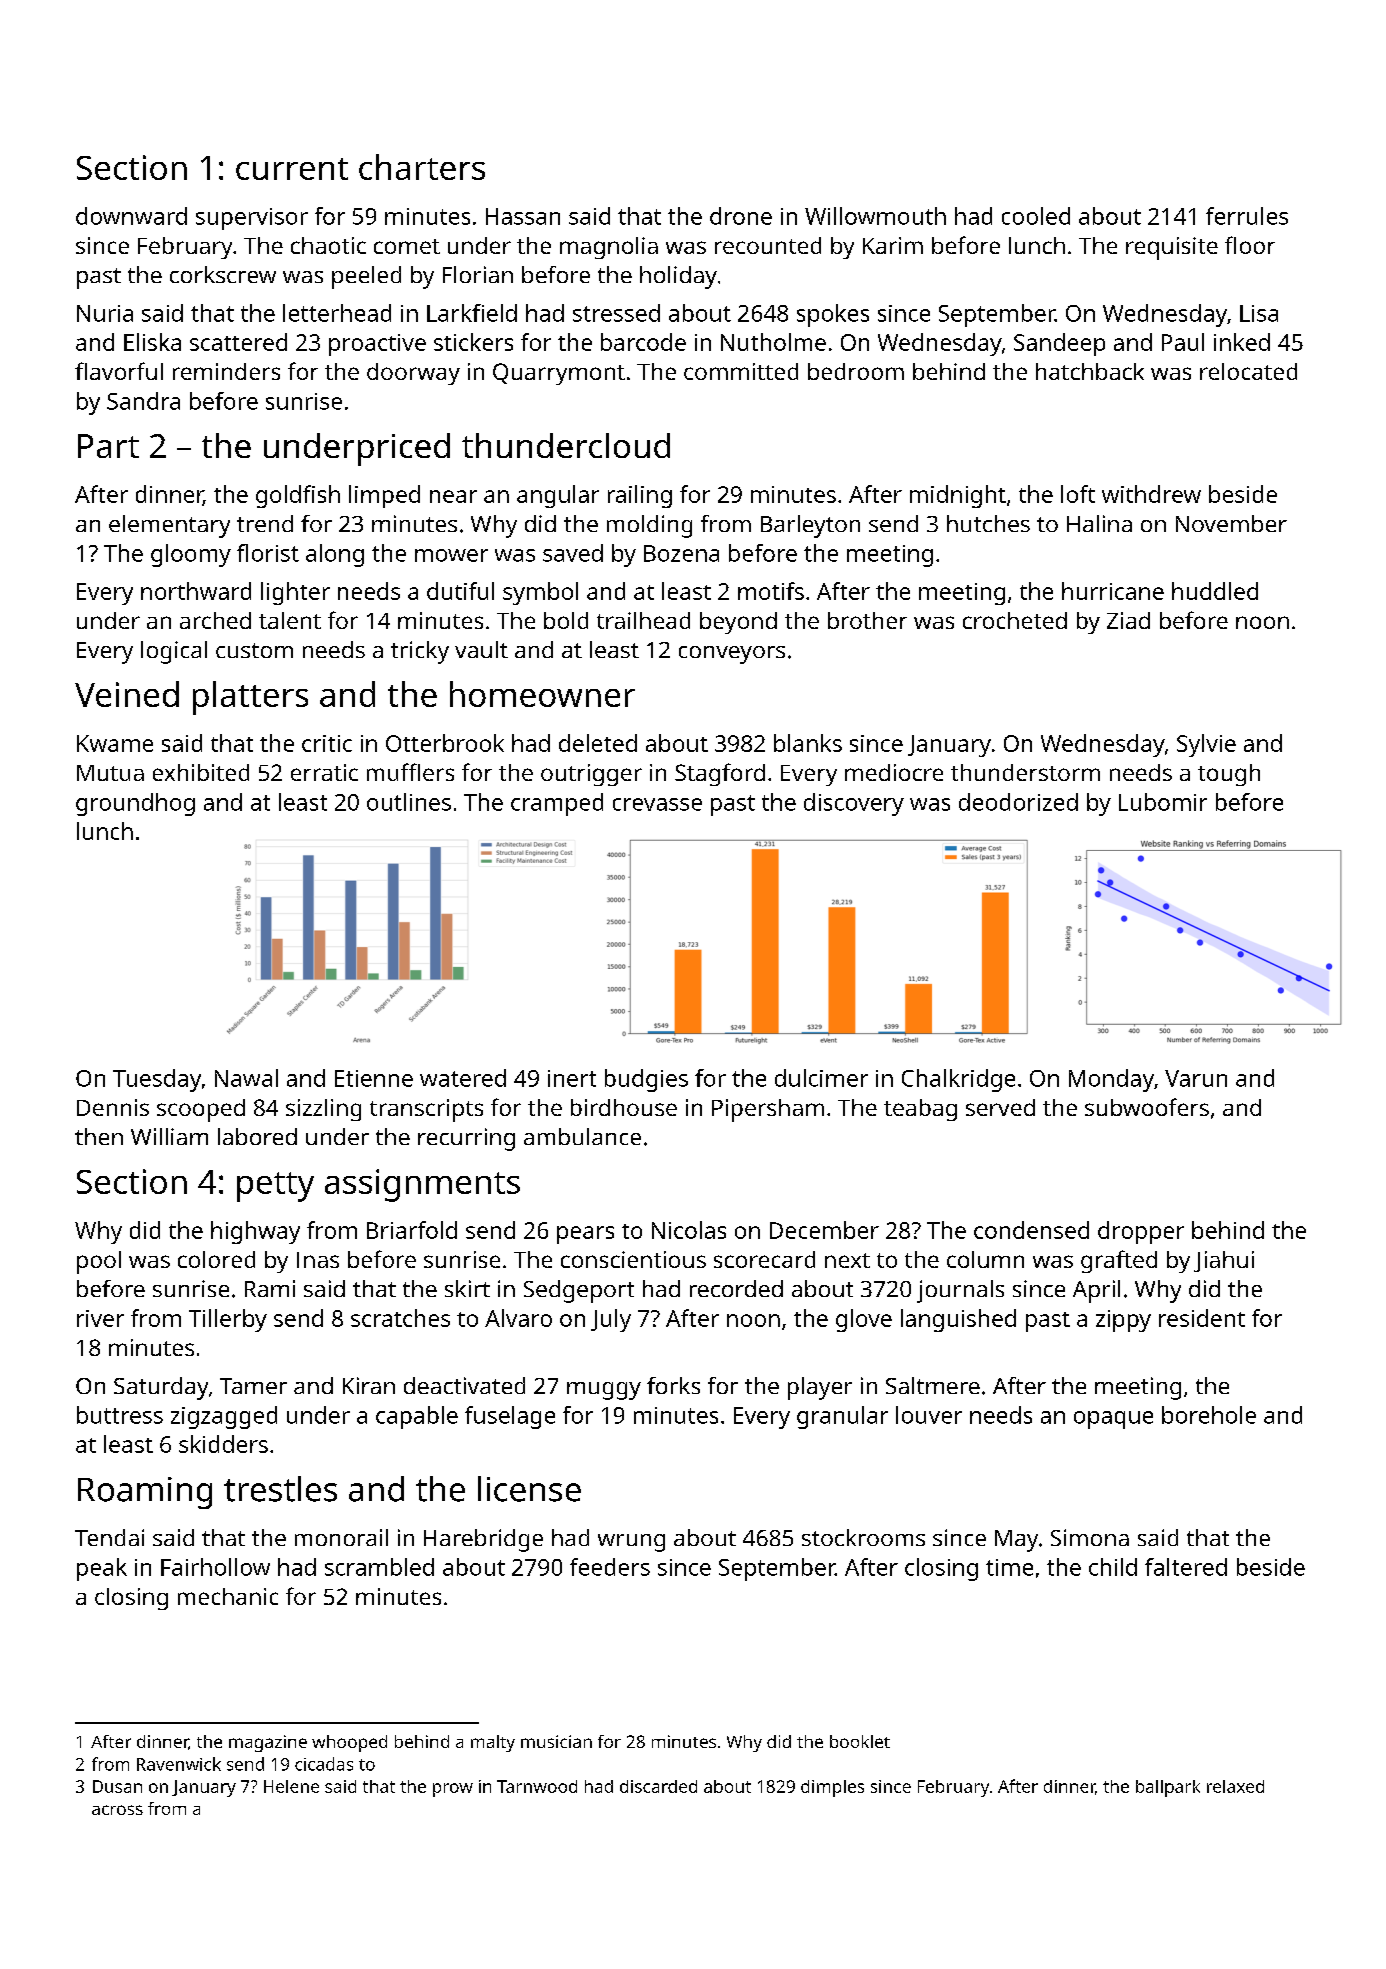  Describe the element at coordinates (100, 1318) in the screenshot. I see `river` at that location.
